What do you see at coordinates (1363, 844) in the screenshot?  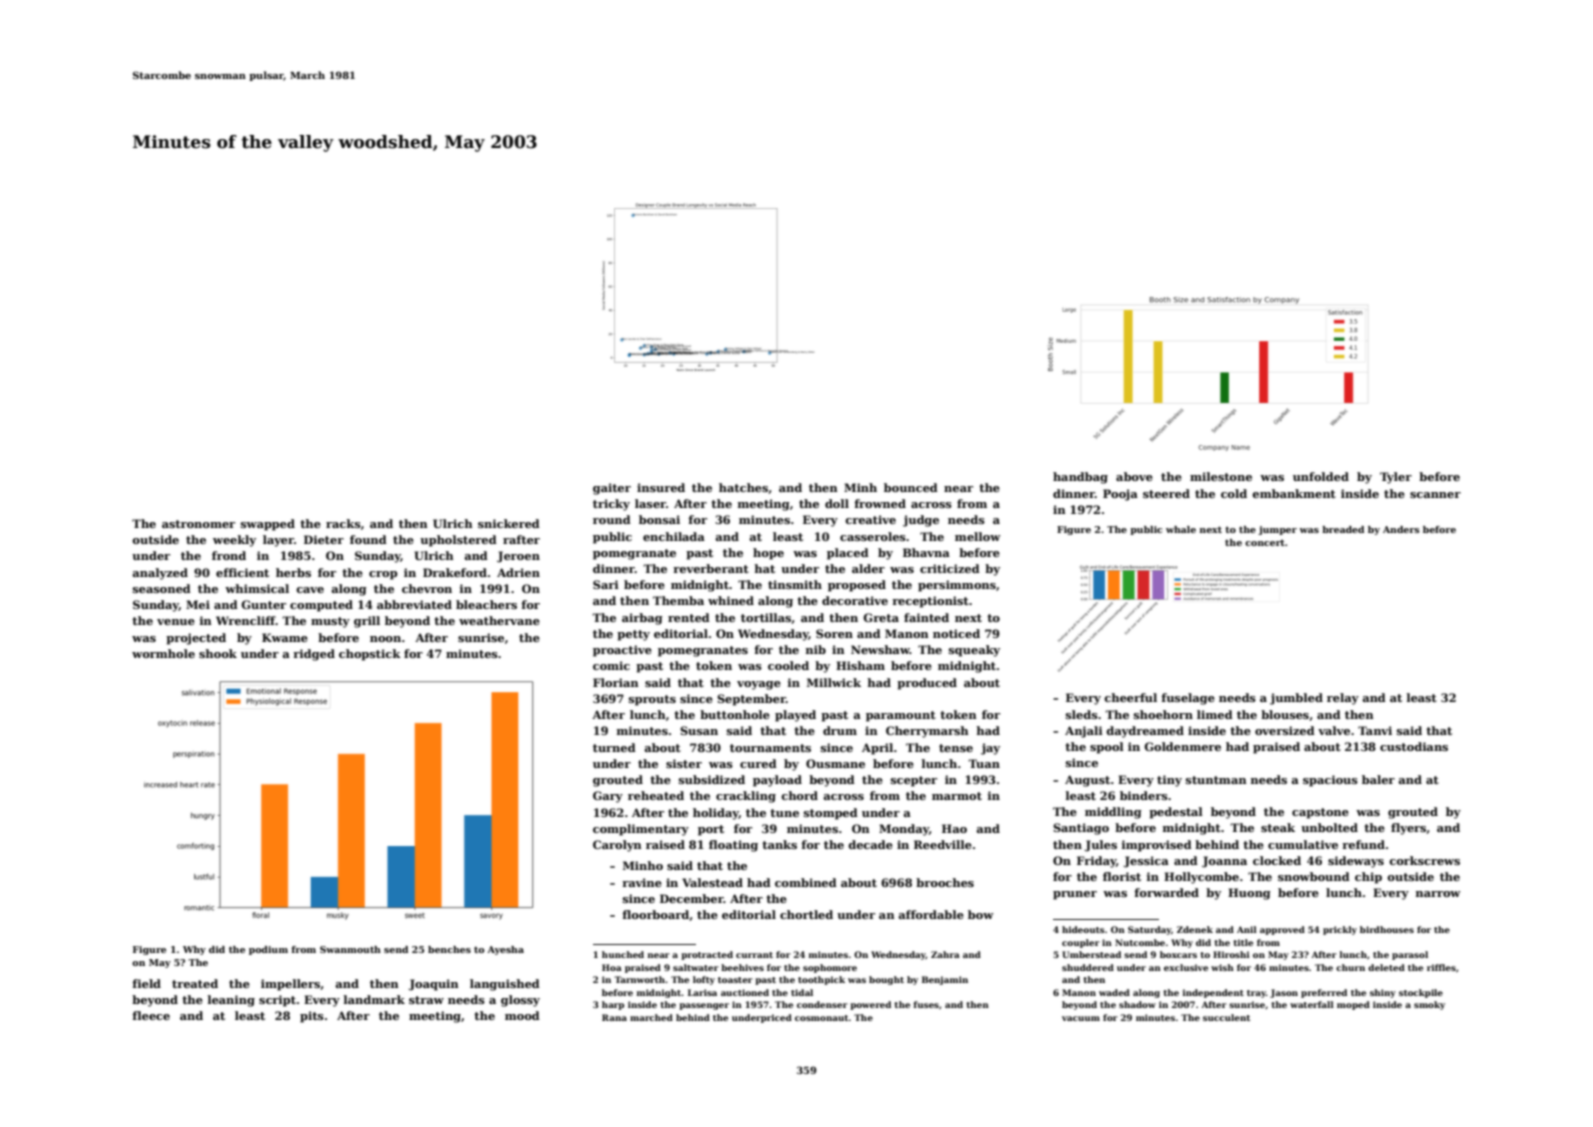 I see `refund` at bounding box center [1363, 844].
